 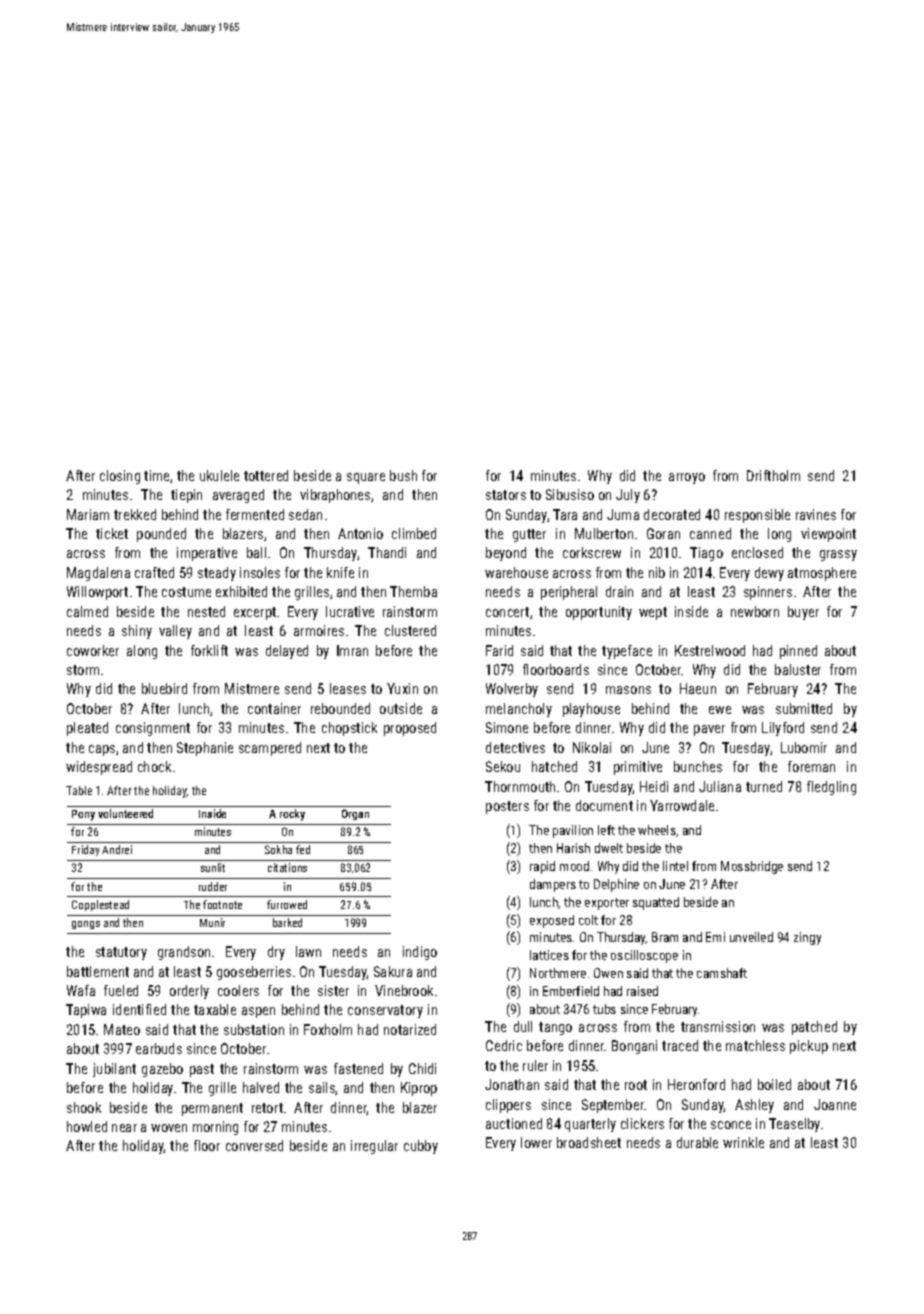 I want to click on pleated, so click(x=87, y=729).
